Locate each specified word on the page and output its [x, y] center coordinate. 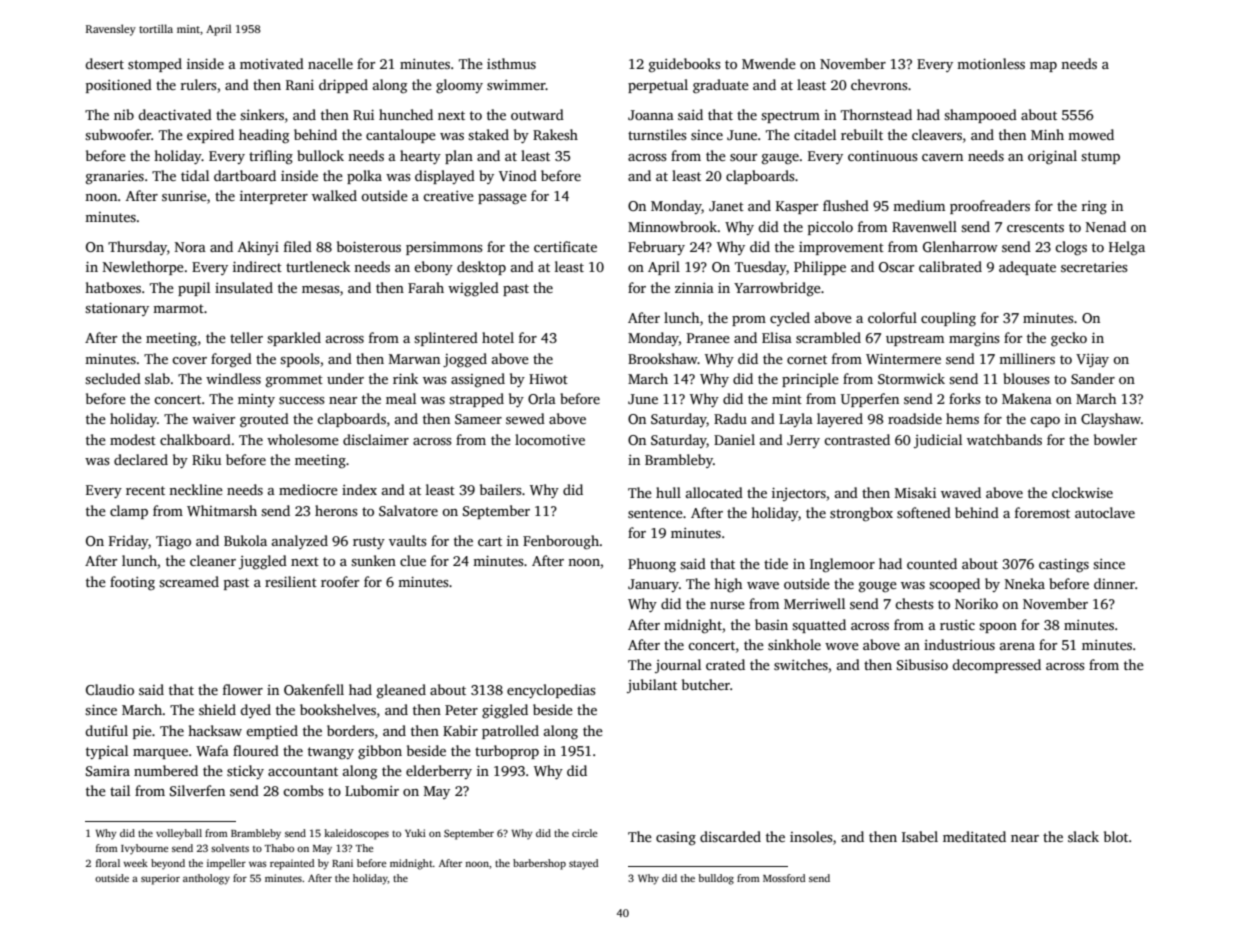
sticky [245, 772]
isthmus [511, 63]
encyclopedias [551, 691]
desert [105, 63]
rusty [369, 543]
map [1043, 67]
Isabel [920, 836]
